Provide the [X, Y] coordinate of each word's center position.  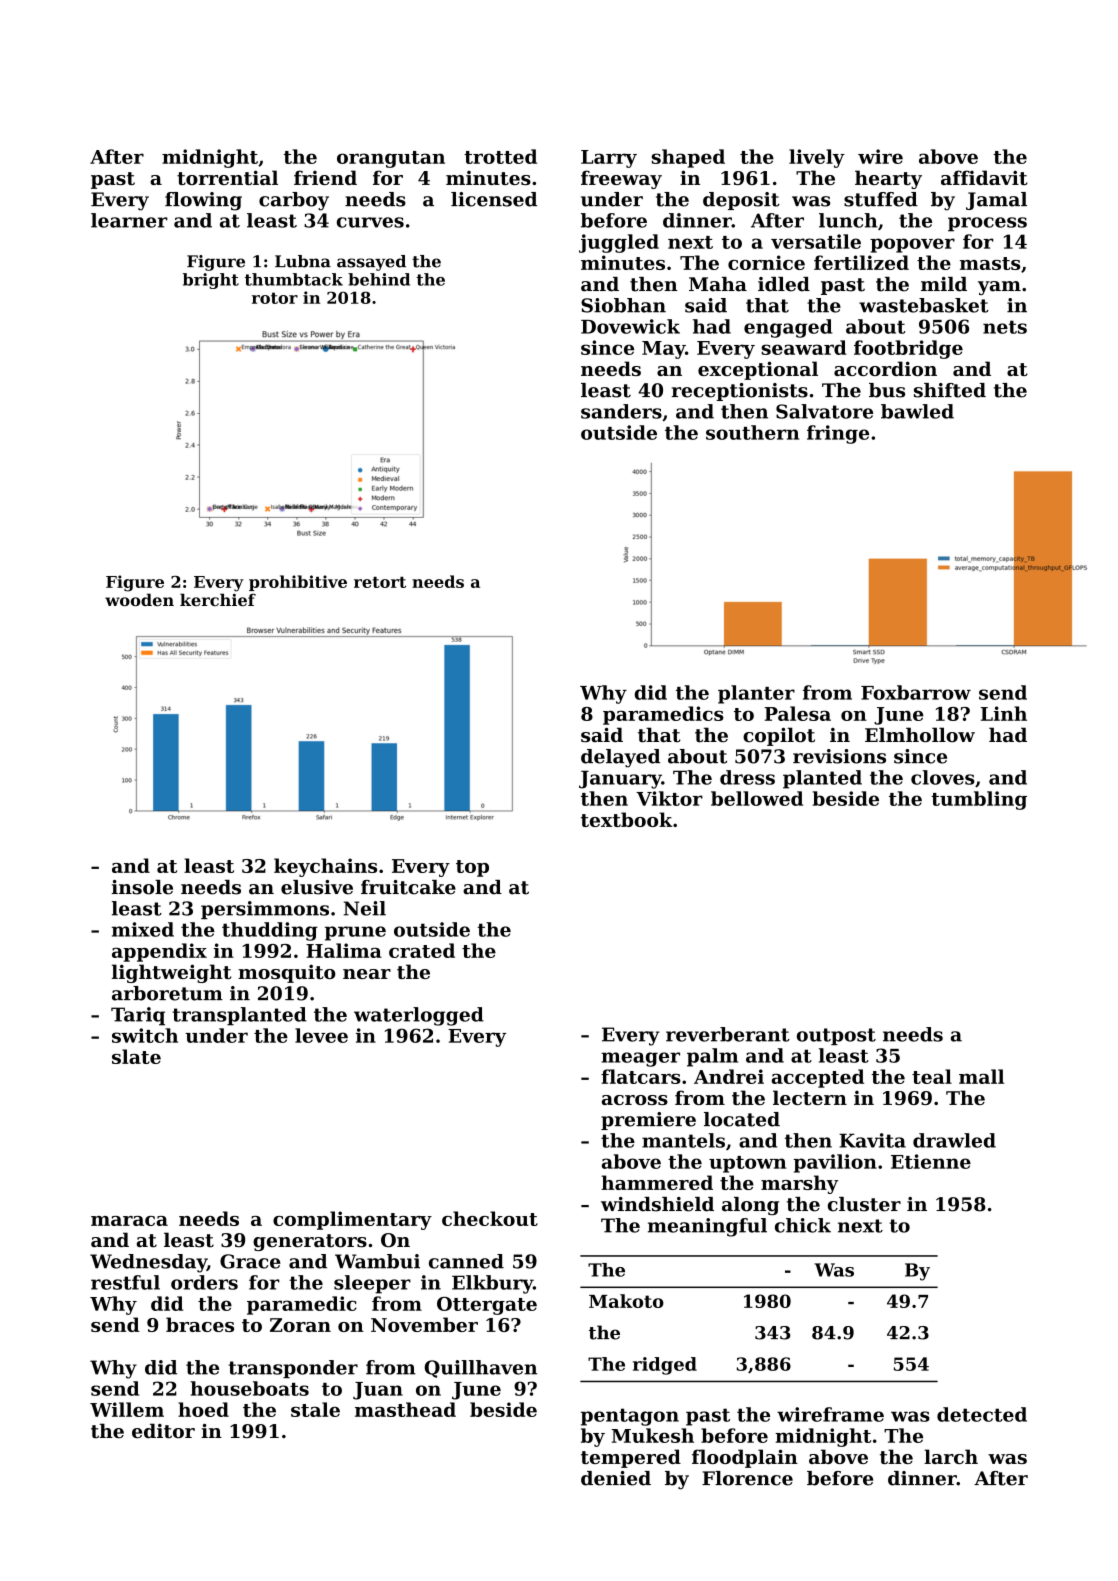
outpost [836, 1036]
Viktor [669, 798]
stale [315, 1409]
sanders [621, 411]
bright [211, 281]
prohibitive [298, 583]
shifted [950, 390]
